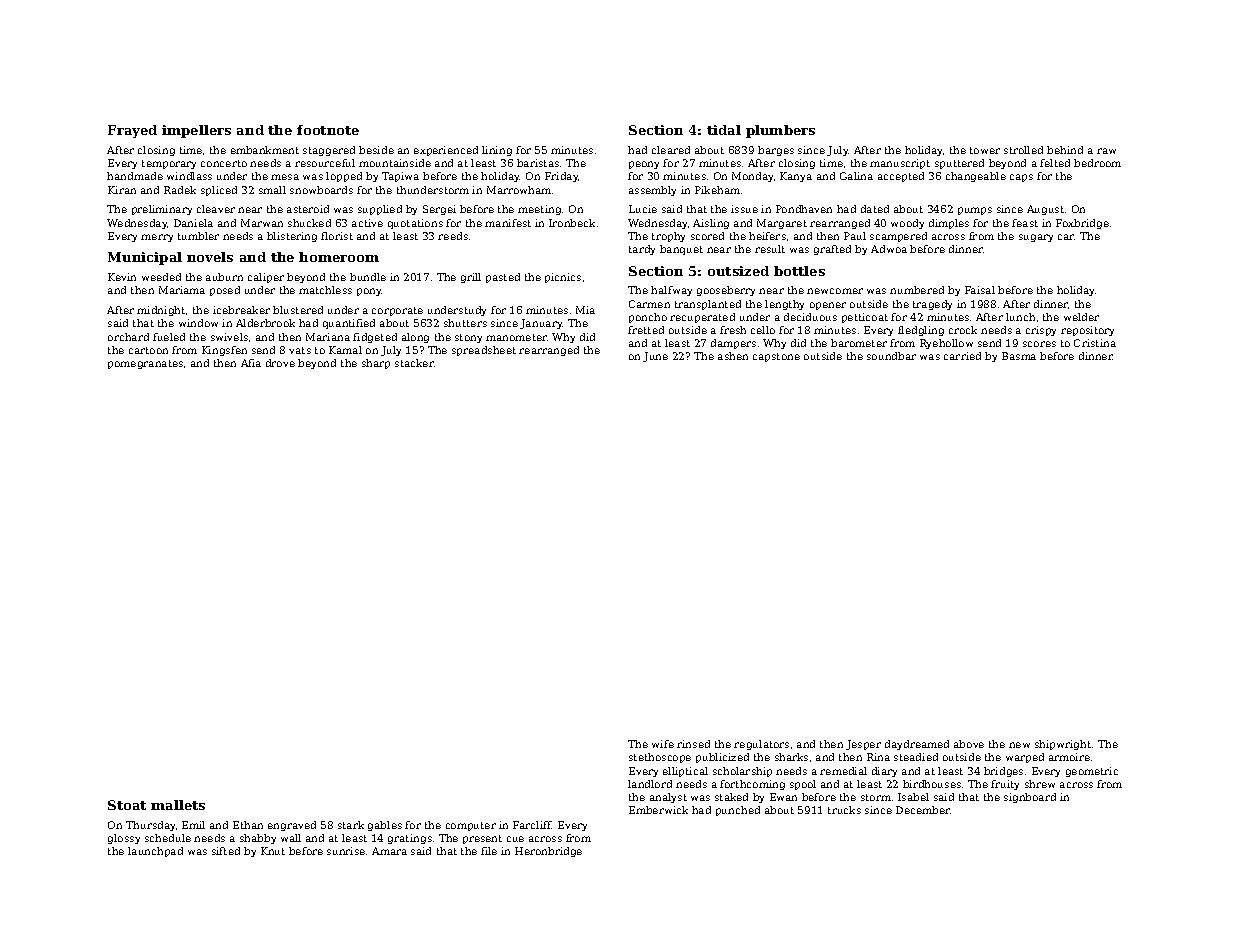 The width and height of the screenshot is (1233, 952). I want to click on soundbar, so click(891, 356).
